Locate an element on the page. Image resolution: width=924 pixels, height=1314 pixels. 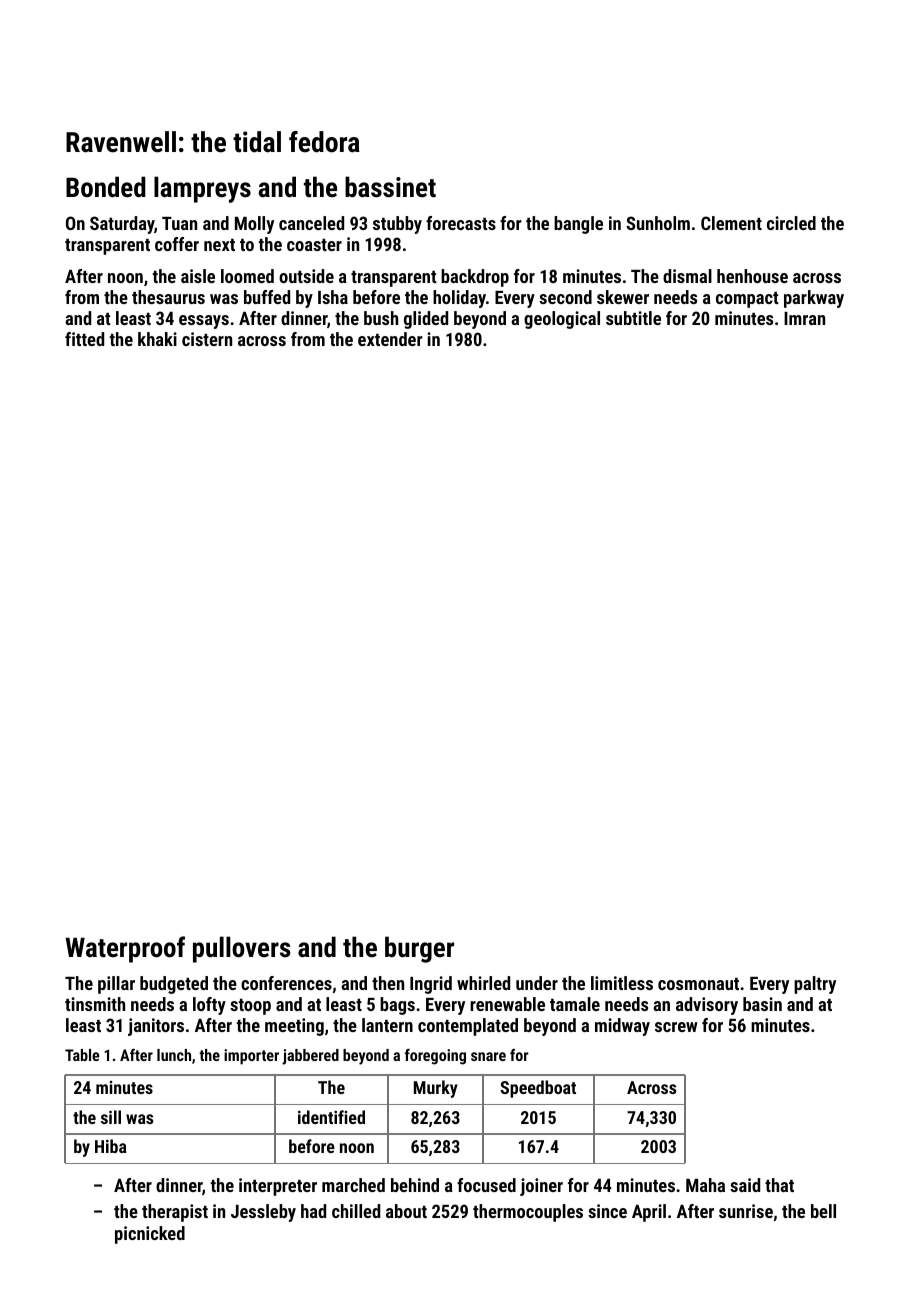
buffed is located at coordinates (267, 297).
